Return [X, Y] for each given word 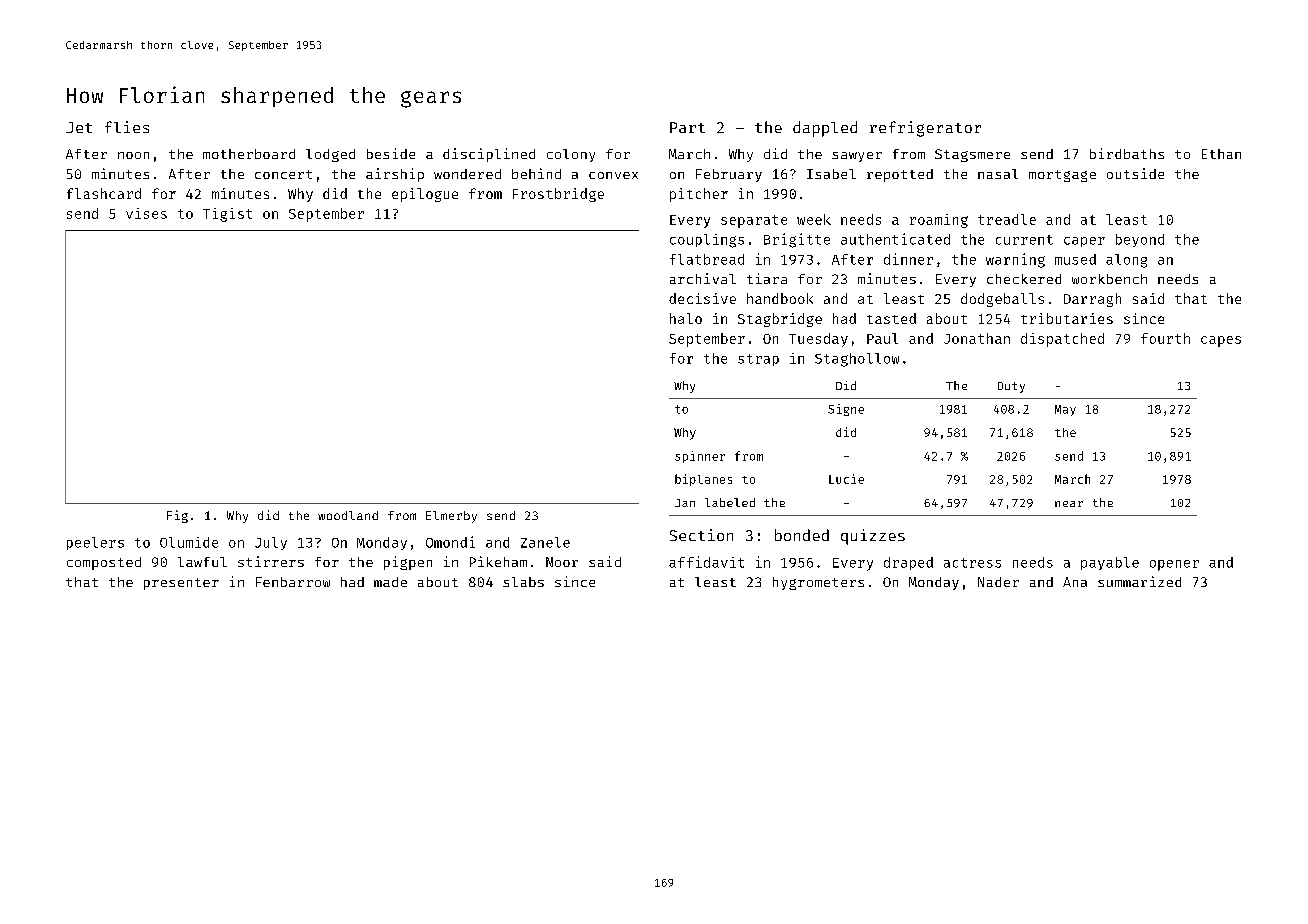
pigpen [408, 563]
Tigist [227, 215]
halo [686, 318]
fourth [1165, 338]
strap [758, 360]
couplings [707, 241]
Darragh [1092, 300]
